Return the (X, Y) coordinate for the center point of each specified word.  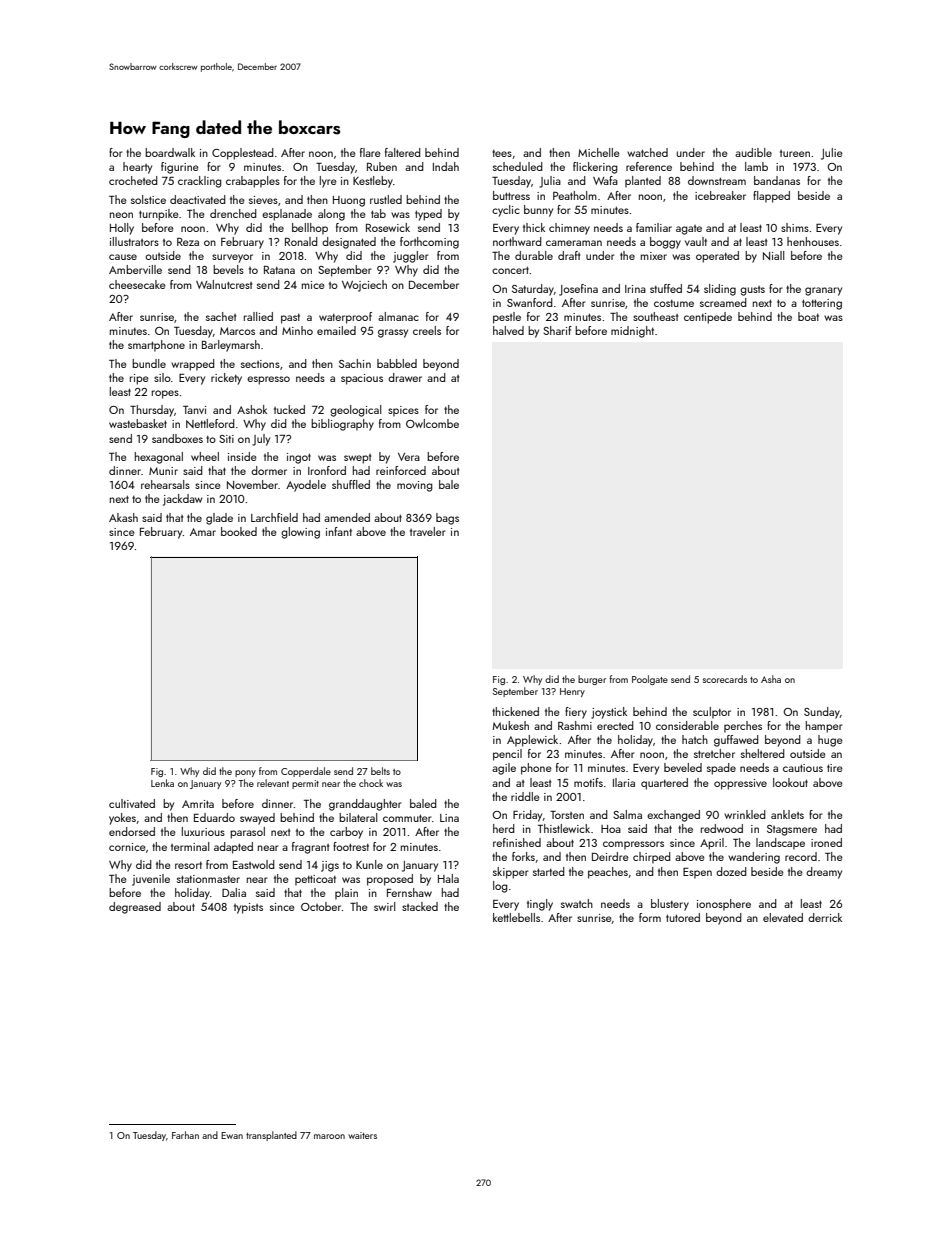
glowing (300, 533)
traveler (428, 531)
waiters (362, 1135)
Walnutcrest (224, 284)
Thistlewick (564, 828)
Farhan (185, 1135)
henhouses (813, 241)
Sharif (557, 330)
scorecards (725, 679)
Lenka (162, 783)
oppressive (740, 784)
